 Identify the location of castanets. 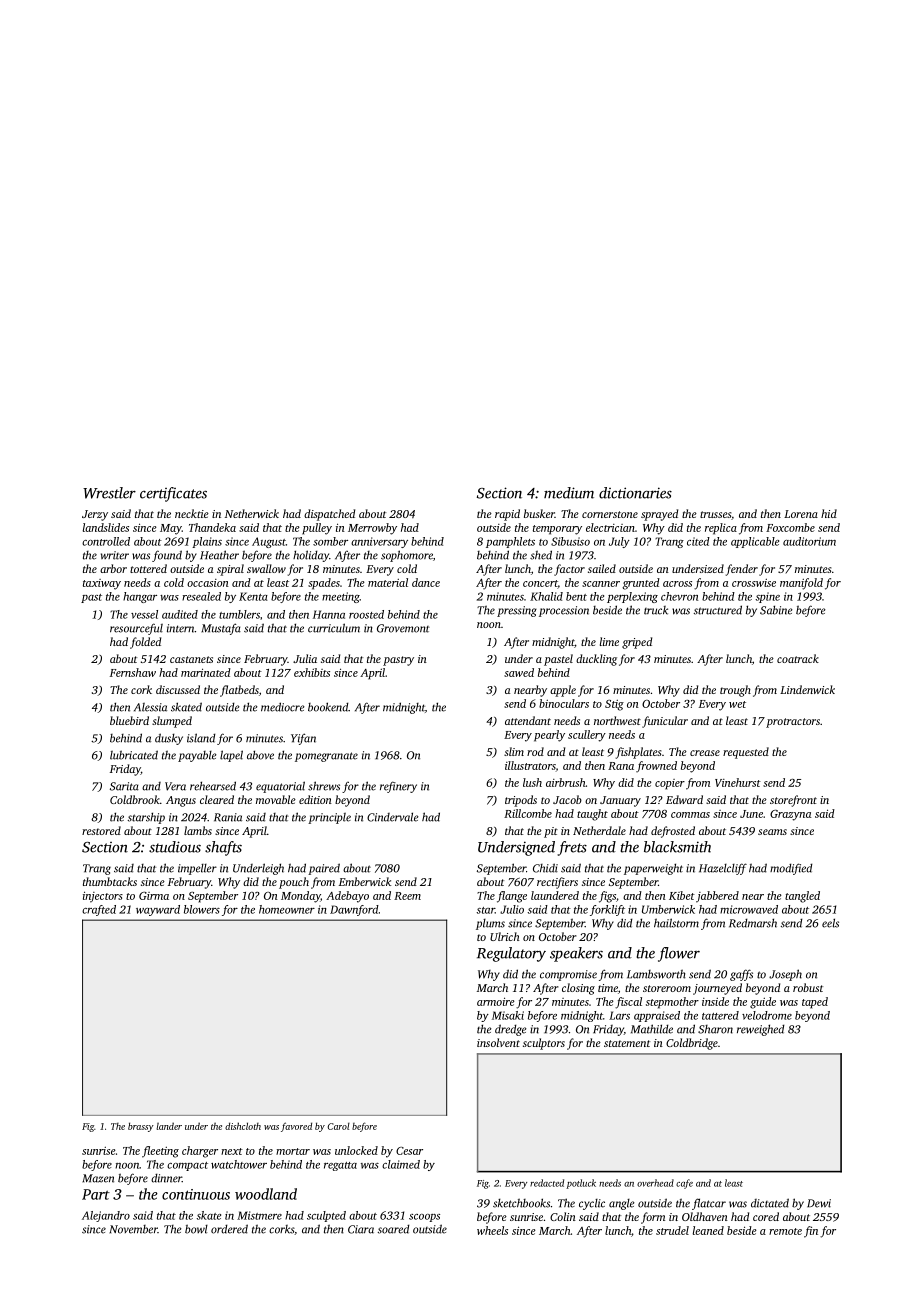
(191, 659).
